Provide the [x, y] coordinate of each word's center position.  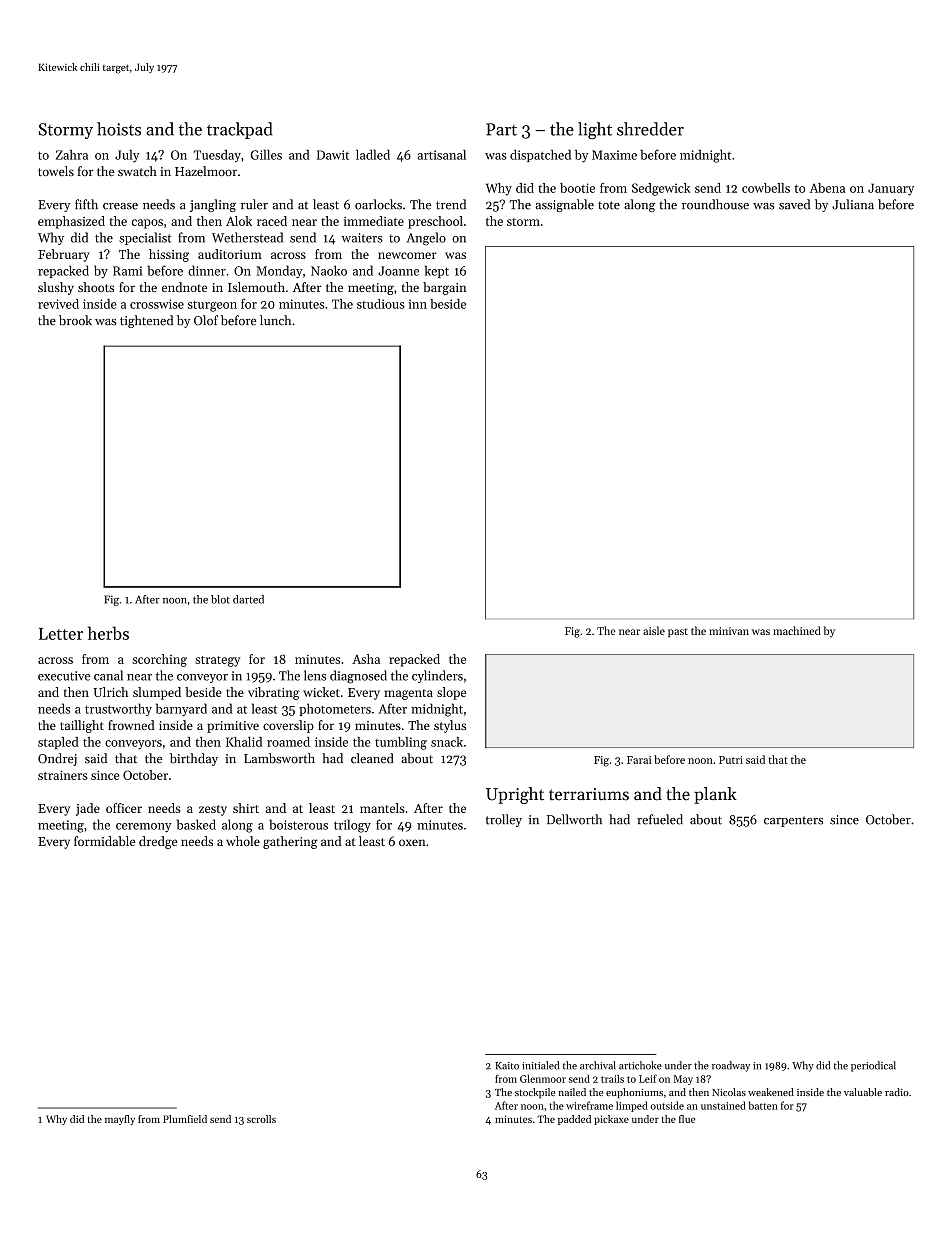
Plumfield [185, 1119]
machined [797, 630]
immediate [374, 221]
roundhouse [715, 204]
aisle [654, 630]
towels [56, 171]
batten [763, 1105]
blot [220, 599]
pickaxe [611, 1120]
